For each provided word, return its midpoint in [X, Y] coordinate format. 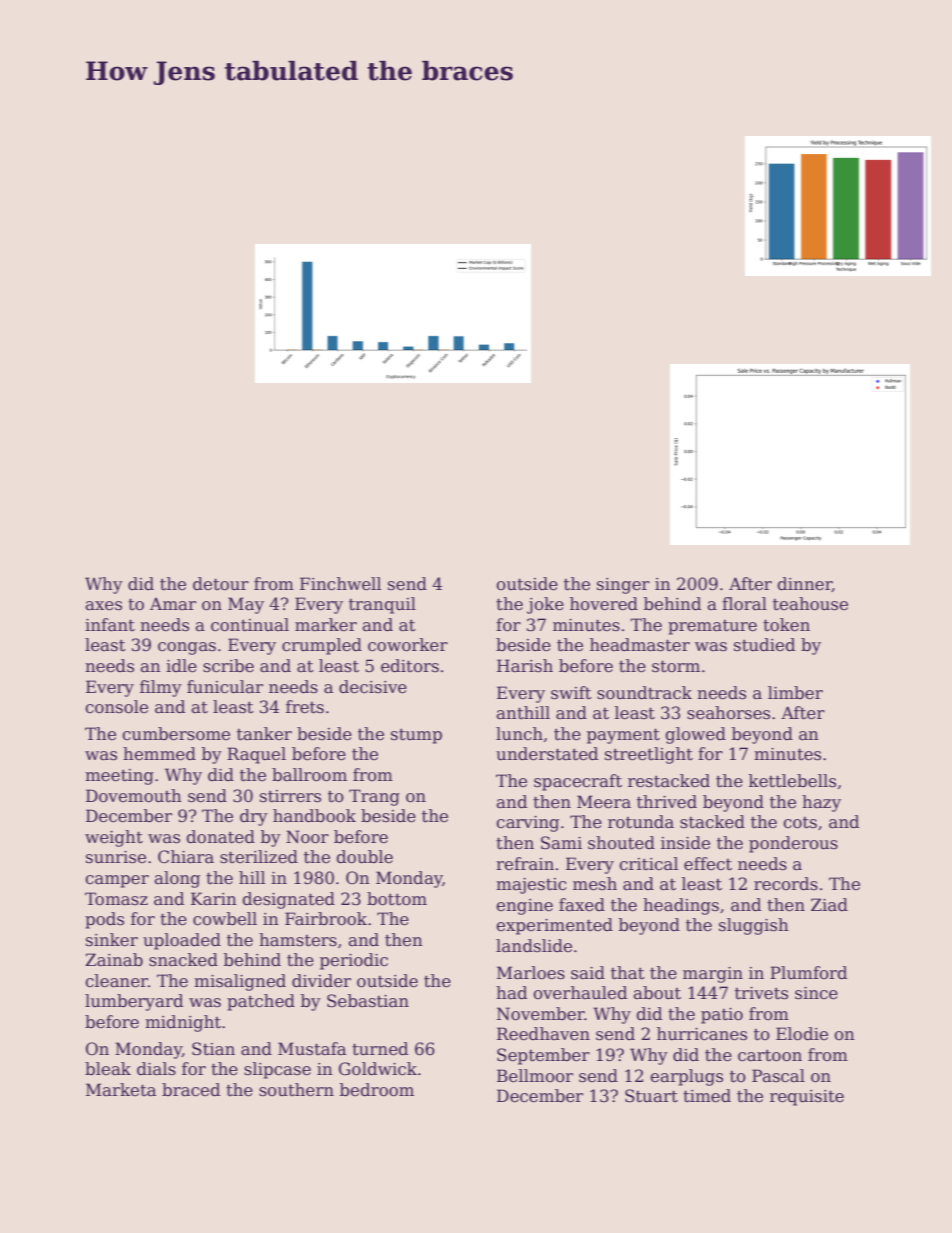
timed [707, 1096]
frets [305, 707]
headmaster [640, 645]
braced [191, 1090]
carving [527, 824]
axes [103, 606]
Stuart [651, 1096]
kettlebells [792, 781]
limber [795, 693]
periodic [354, 961]
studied [764, 645]
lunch [519, 734]
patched [261, 1002]
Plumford [808, 973]
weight [114, 838]
